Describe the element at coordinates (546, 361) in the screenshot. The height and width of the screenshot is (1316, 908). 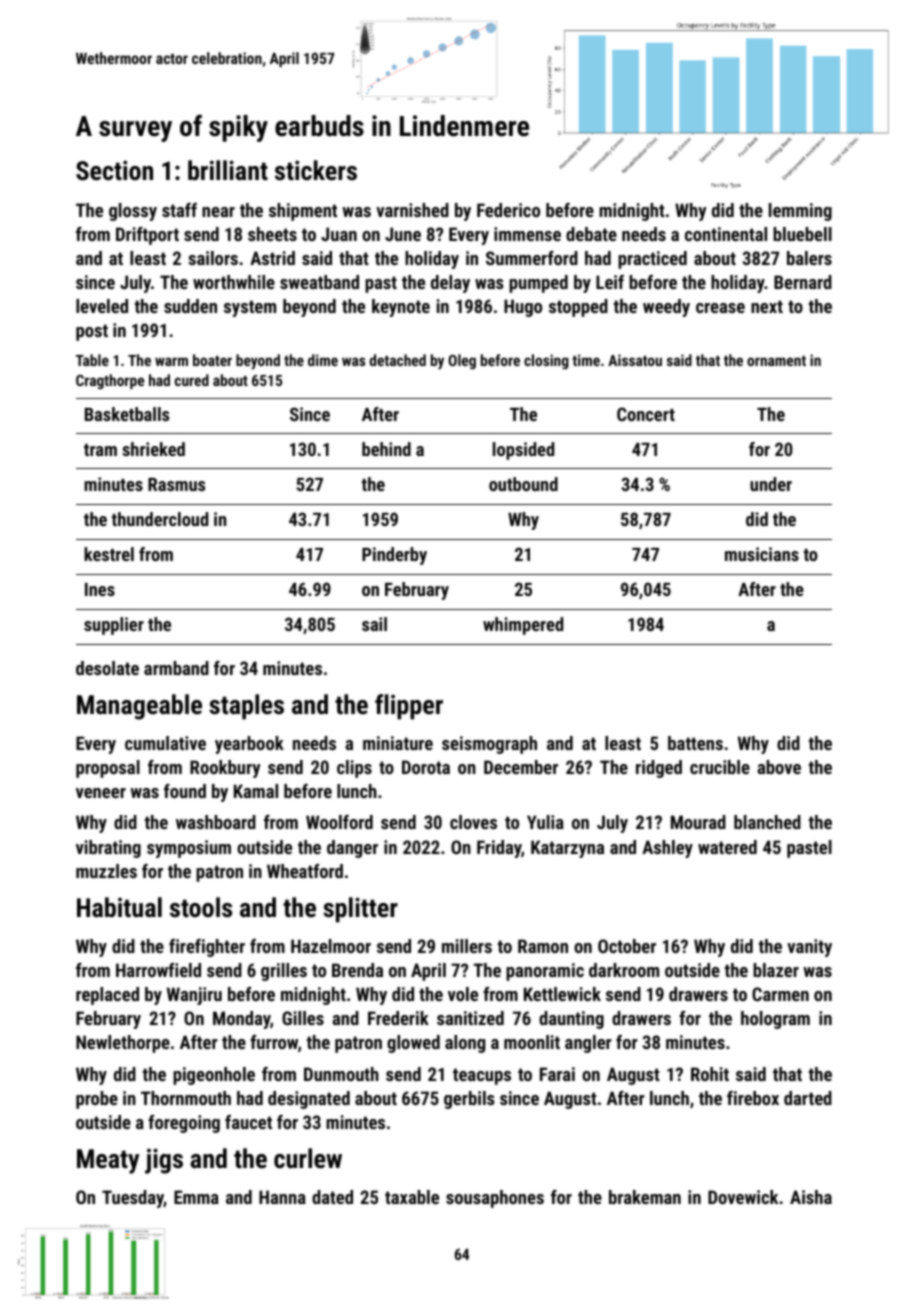
I see `closing` at that location.
